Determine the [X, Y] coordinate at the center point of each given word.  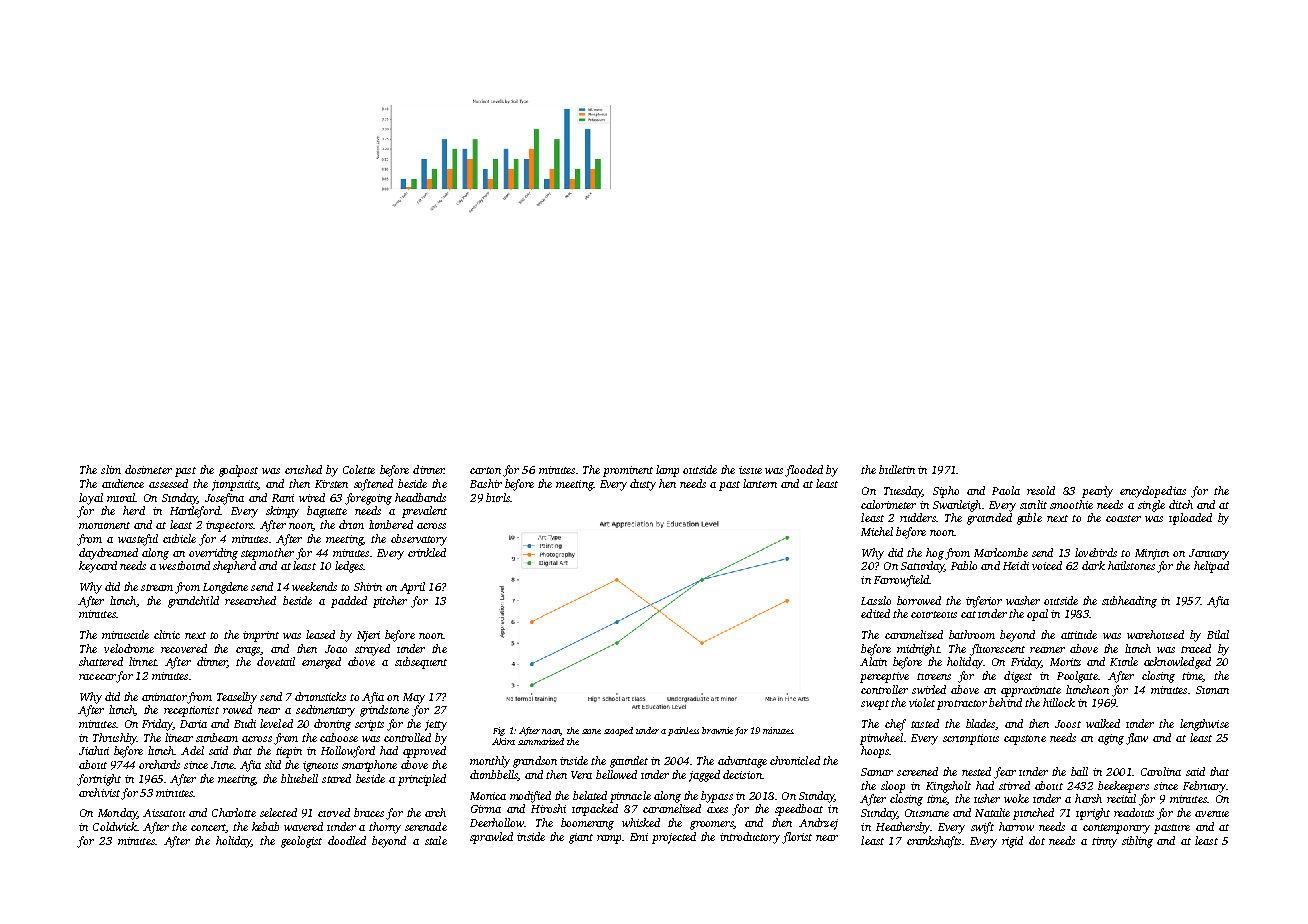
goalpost [238, 471]
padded [349, 602]
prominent [628, 471]
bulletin [897, 469]
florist [797, 838]
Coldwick [115, 826]
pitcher [390, 602]
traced [1196, 648]
